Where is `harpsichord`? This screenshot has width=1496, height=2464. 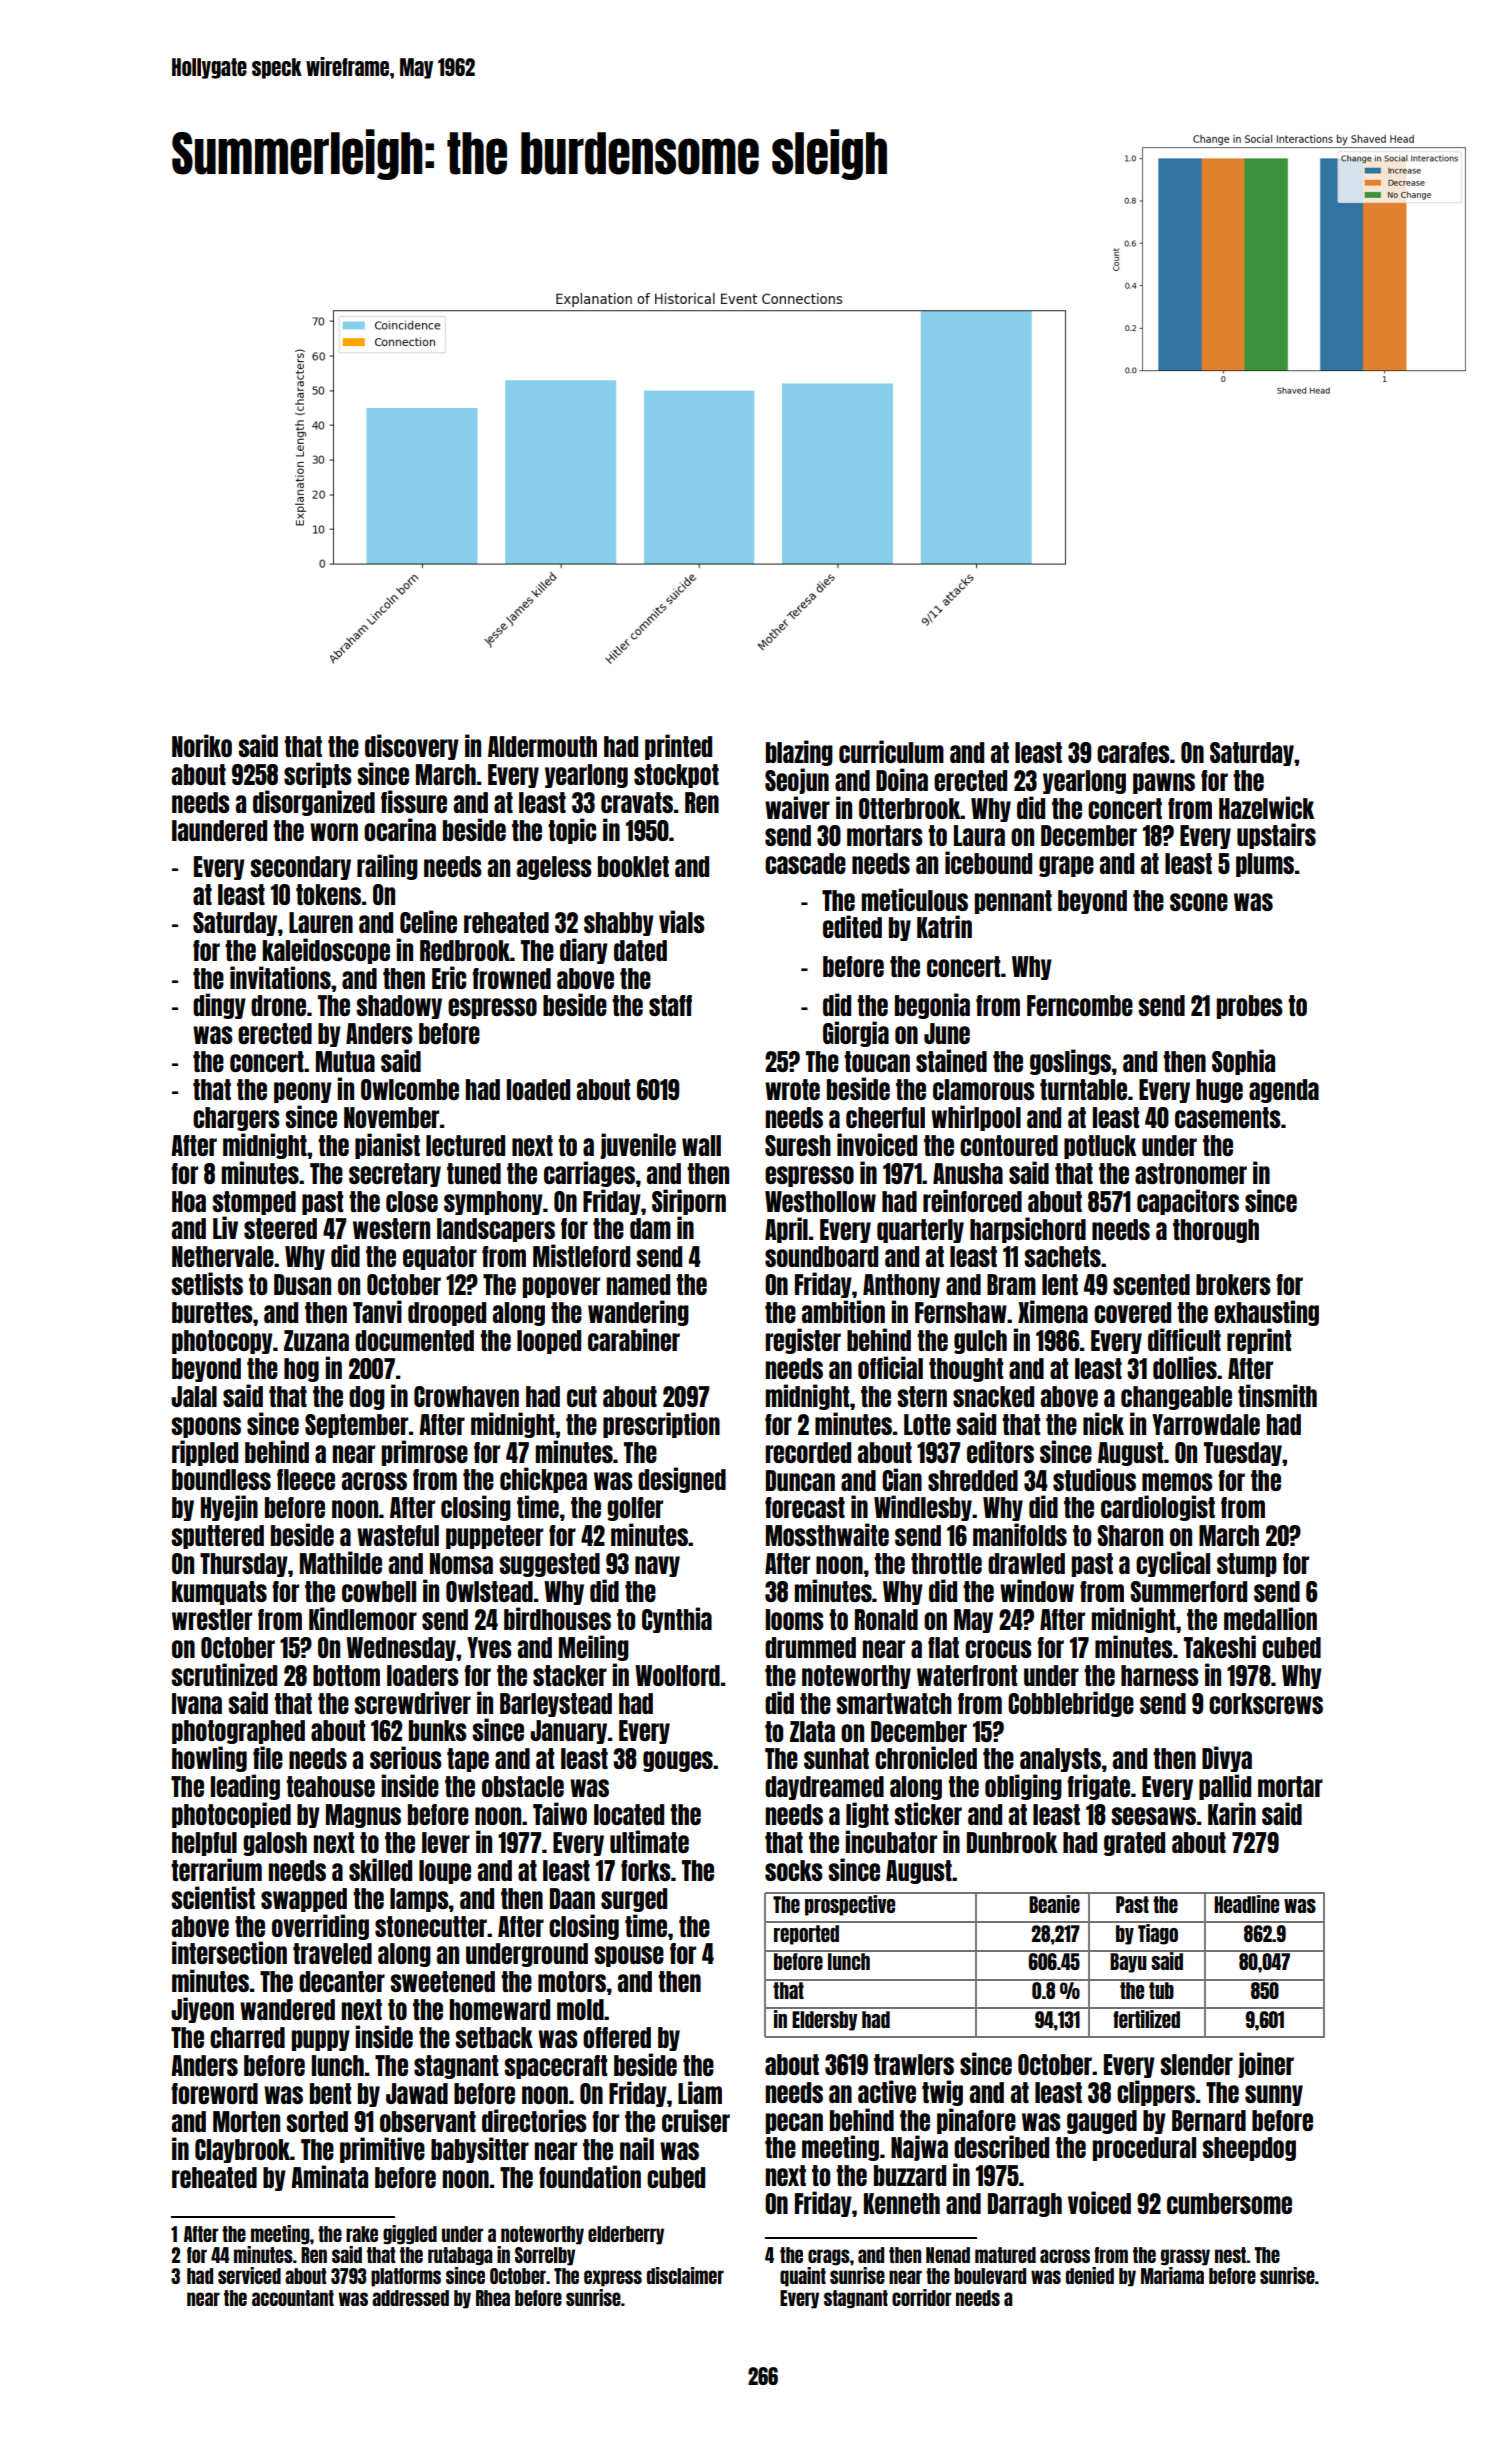
harpsichord is located at coordinates (1028, 1230).
